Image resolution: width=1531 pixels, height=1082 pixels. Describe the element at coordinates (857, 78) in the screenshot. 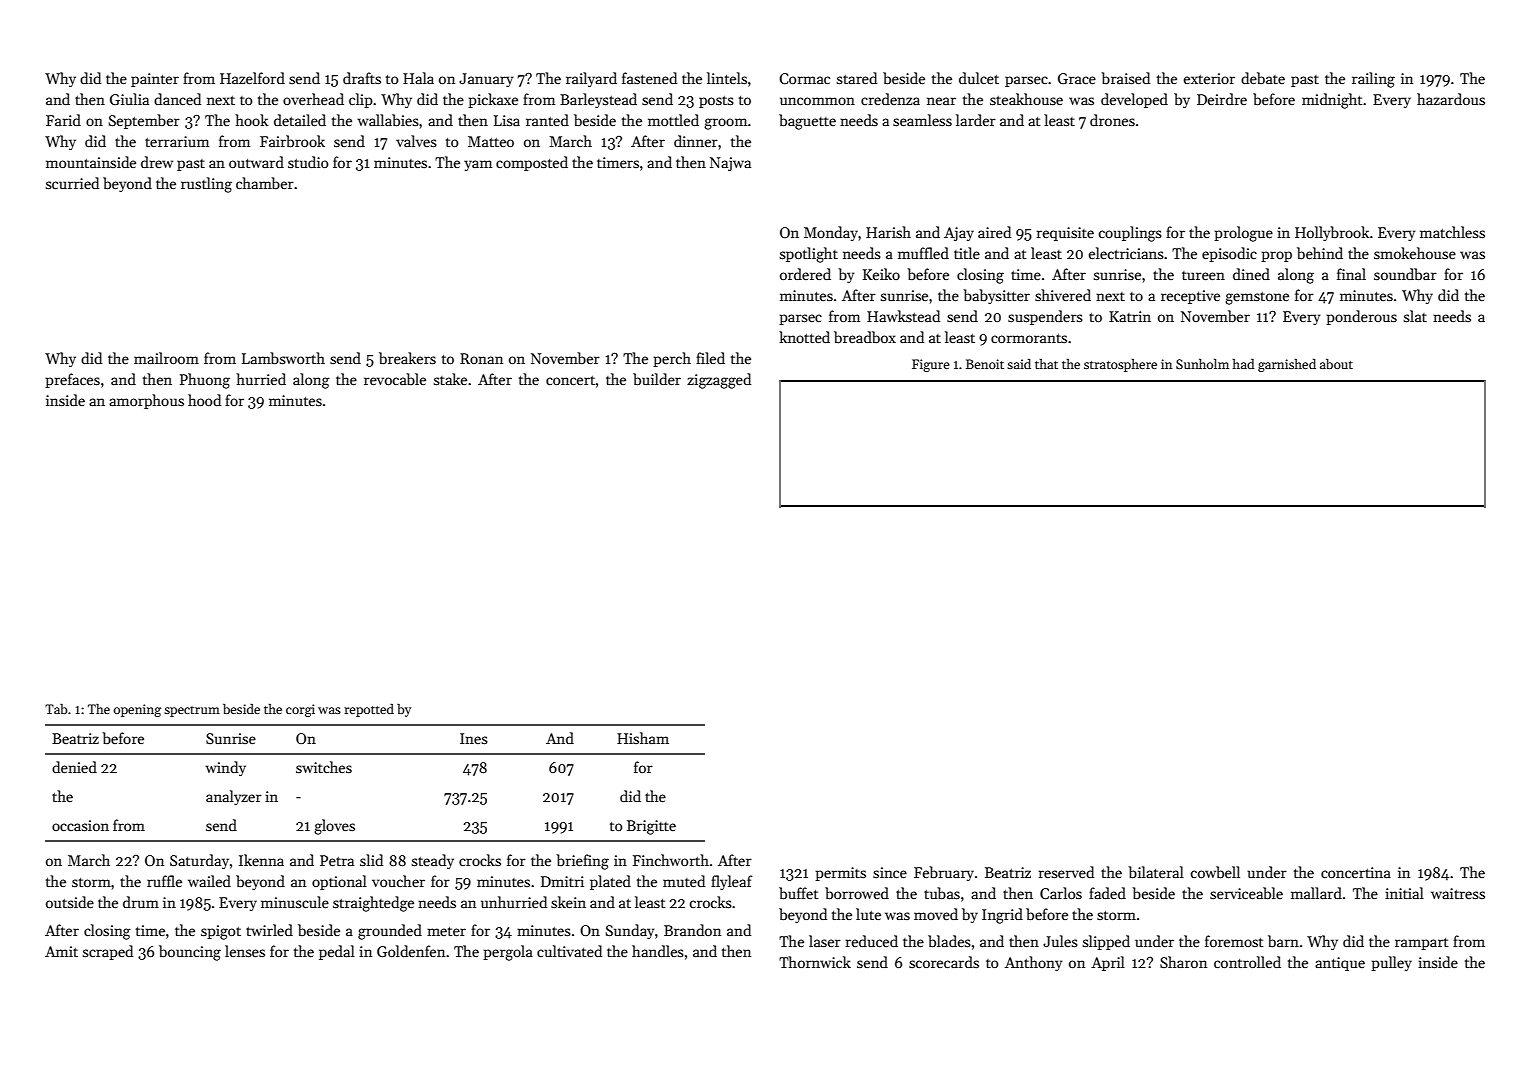

I see `stared` at that location.
